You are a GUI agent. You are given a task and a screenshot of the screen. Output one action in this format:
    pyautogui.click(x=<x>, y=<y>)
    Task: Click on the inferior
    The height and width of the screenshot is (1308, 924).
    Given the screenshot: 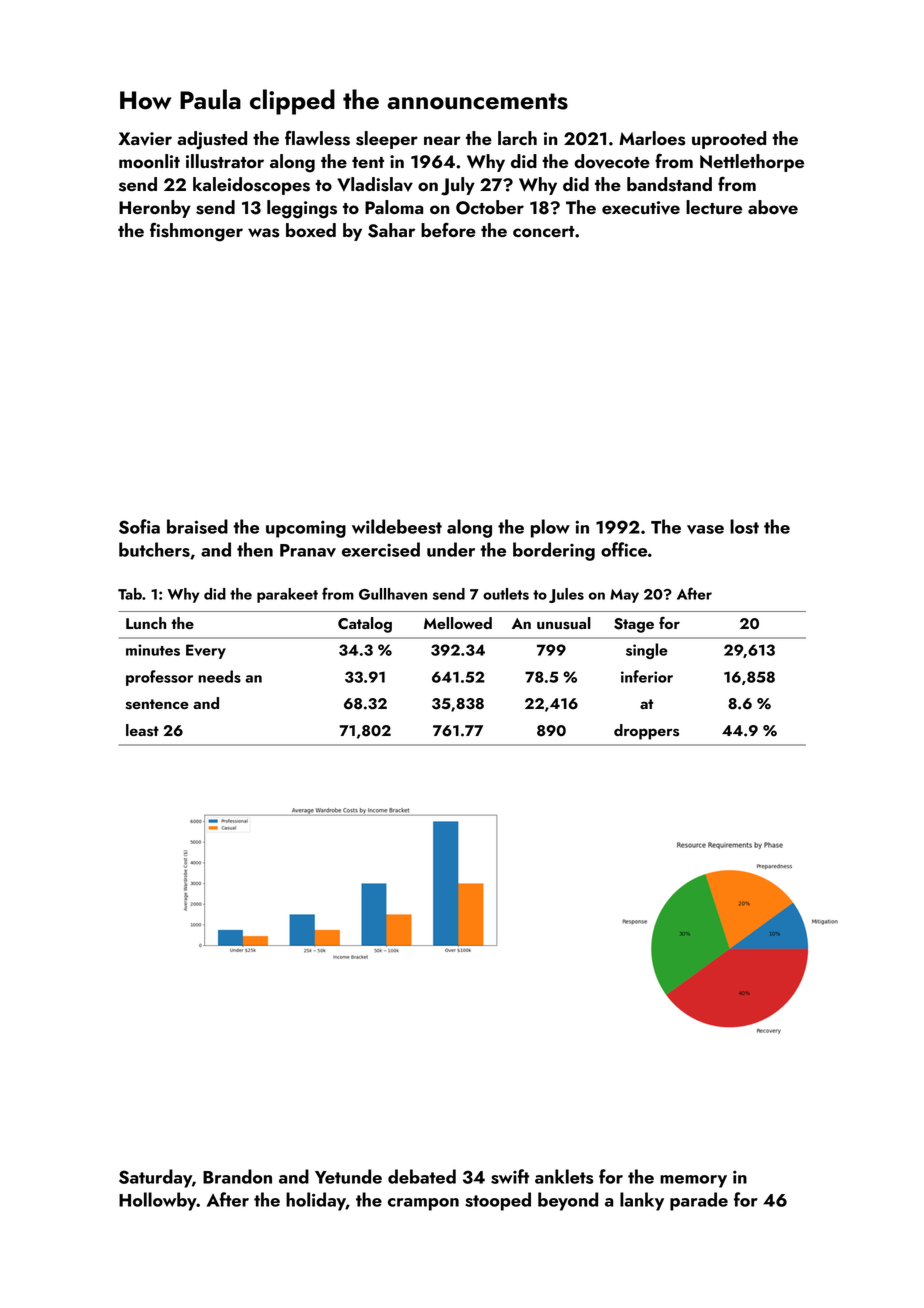 What is the action you would take?
    pyautogui.click(x=647, y=676)
